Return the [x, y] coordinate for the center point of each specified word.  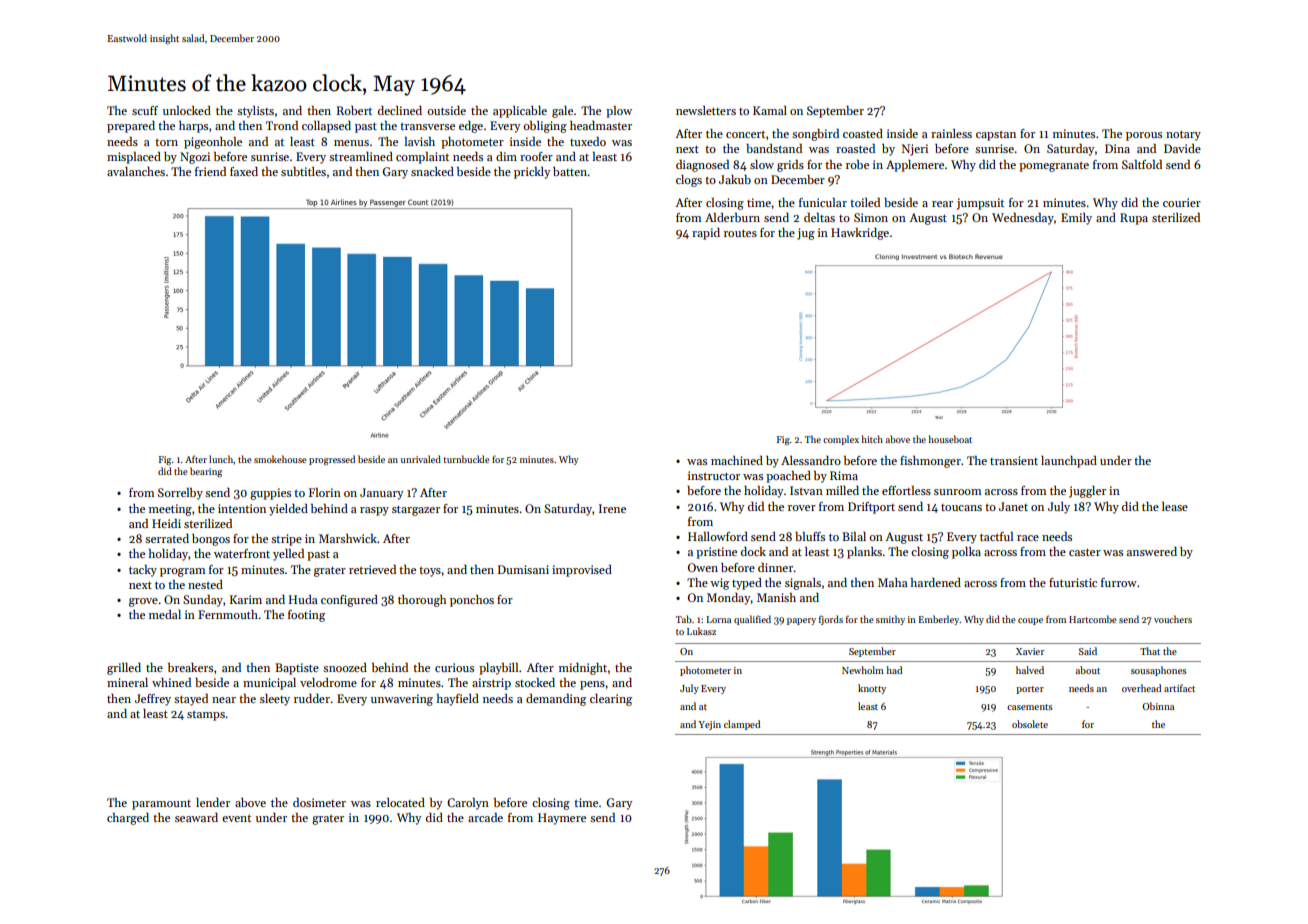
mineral [127, 682]
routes [740, 233]
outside [446, 110]
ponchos [472, 601]
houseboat [950, 439]
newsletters [706, 110]
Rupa [1134, 219]
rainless [951, 133]
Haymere [562, 819]
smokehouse [280, 459]
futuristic [1073, 582]
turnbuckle [466, 459]
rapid [706, 234]
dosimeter [319, 802]
